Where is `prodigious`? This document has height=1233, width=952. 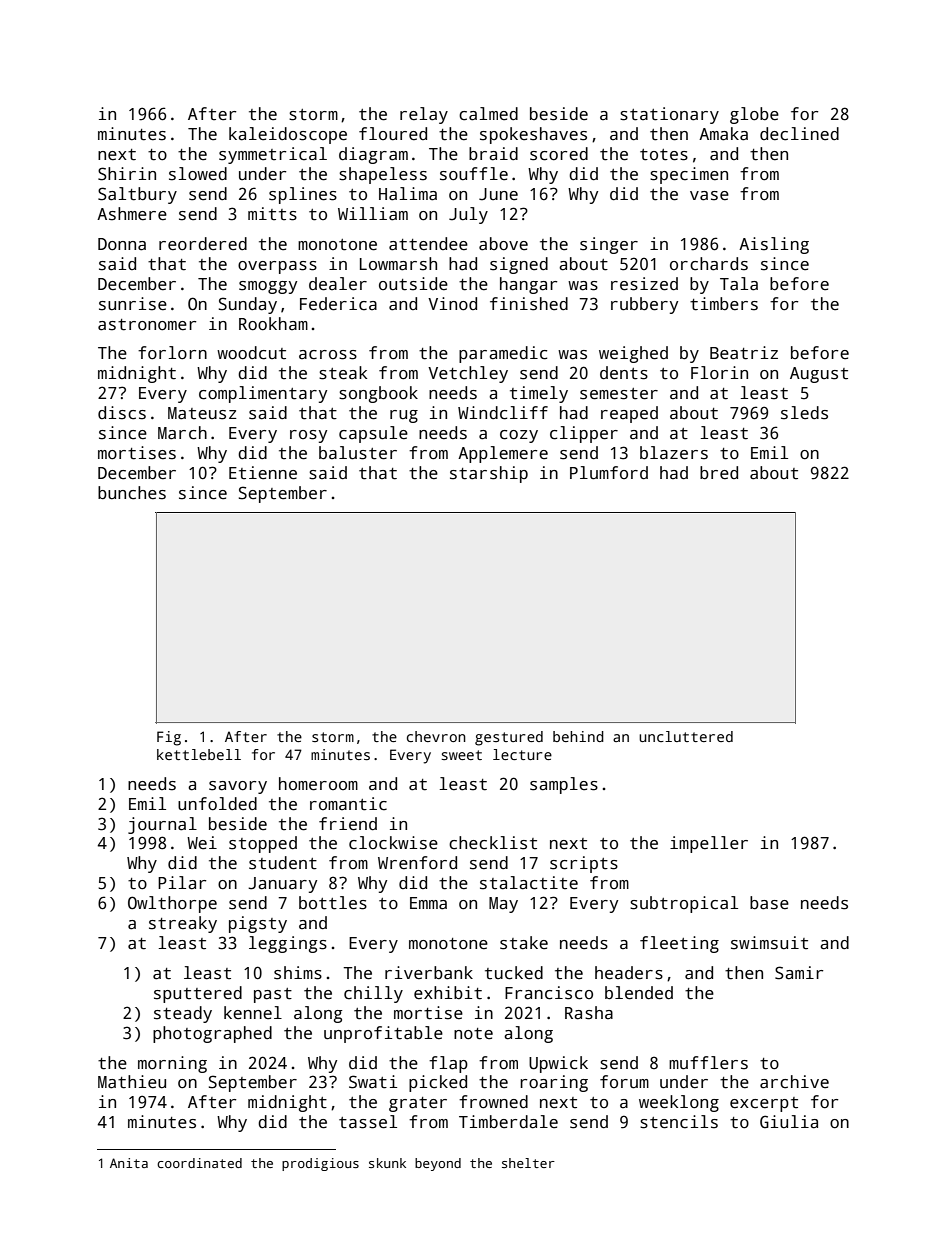 prodigious is located at coordinates (320, 1164).
